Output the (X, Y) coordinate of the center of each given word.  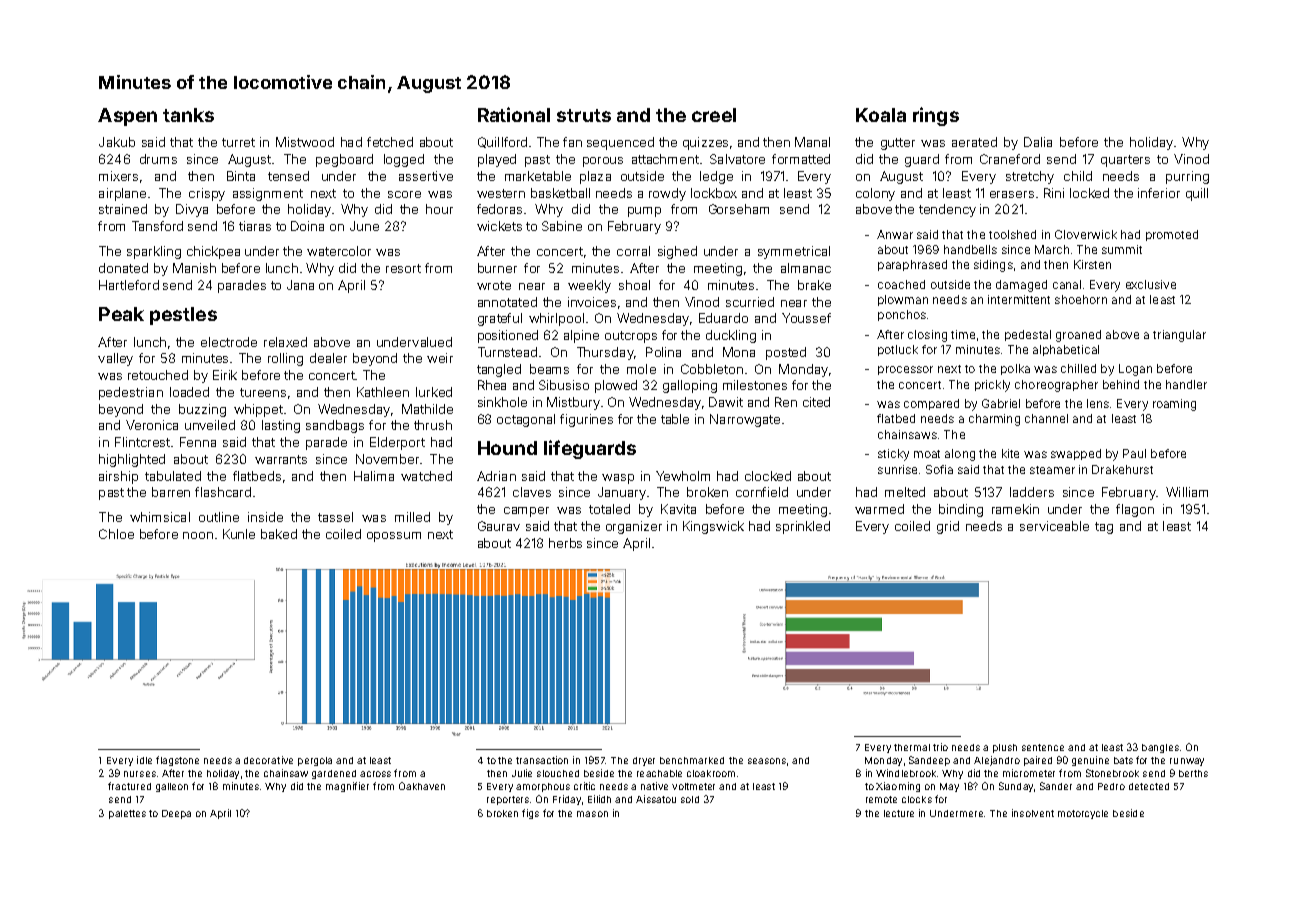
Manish (194, 268)
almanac (806, 268)
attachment (665, 159)
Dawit (726, 402)
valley (115, 359)
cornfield (762, 492)
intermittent (1019, 299)
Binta (241, 176)
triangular (1179, 336)
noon (198, 535)
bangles (1160, 748)
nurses (140, 774)
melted (905, 492)
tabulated (173, 476)
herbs (565, 543)
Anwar (895, 234)
